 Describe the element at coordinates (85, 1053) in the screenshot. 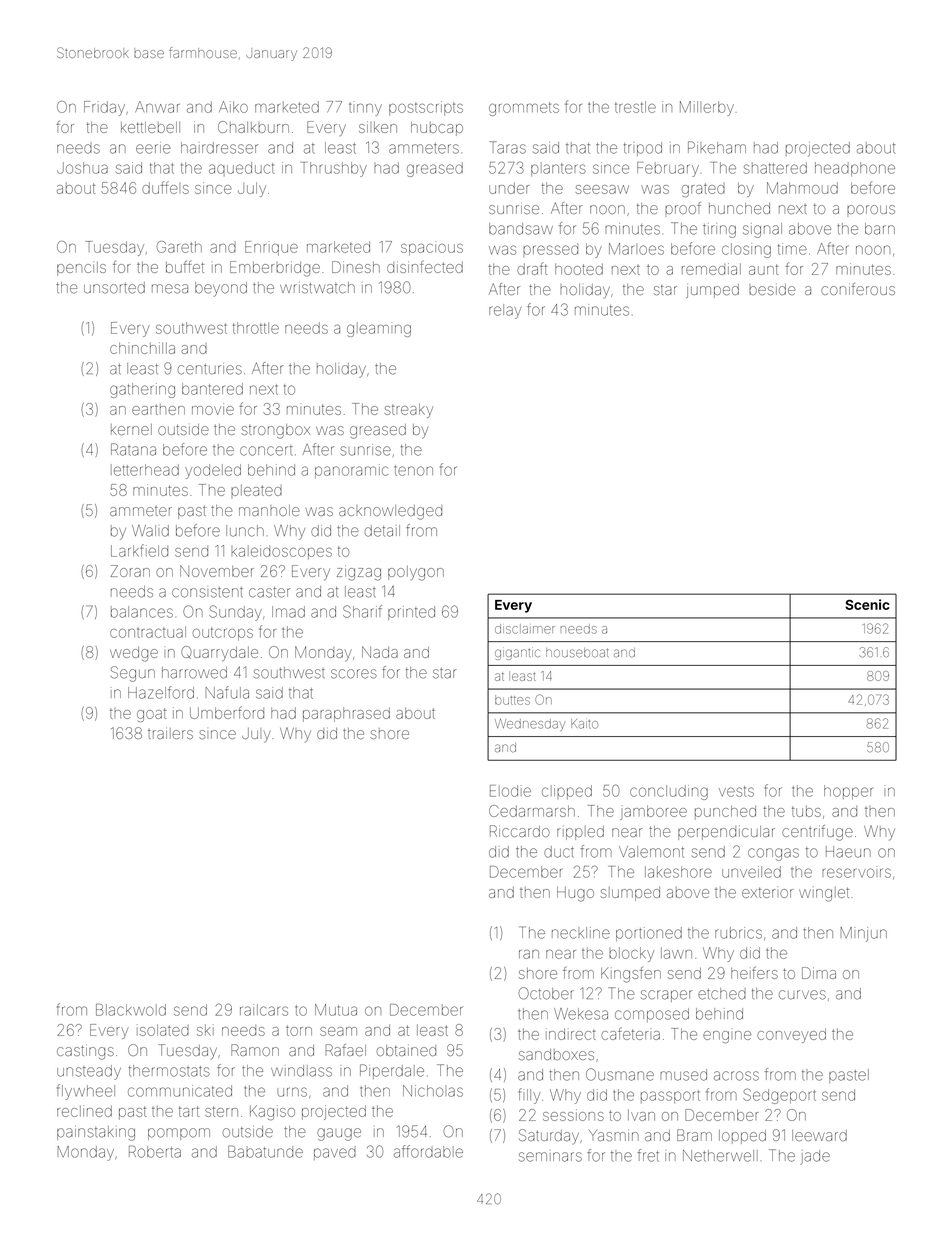

I see `castings` at that location.
